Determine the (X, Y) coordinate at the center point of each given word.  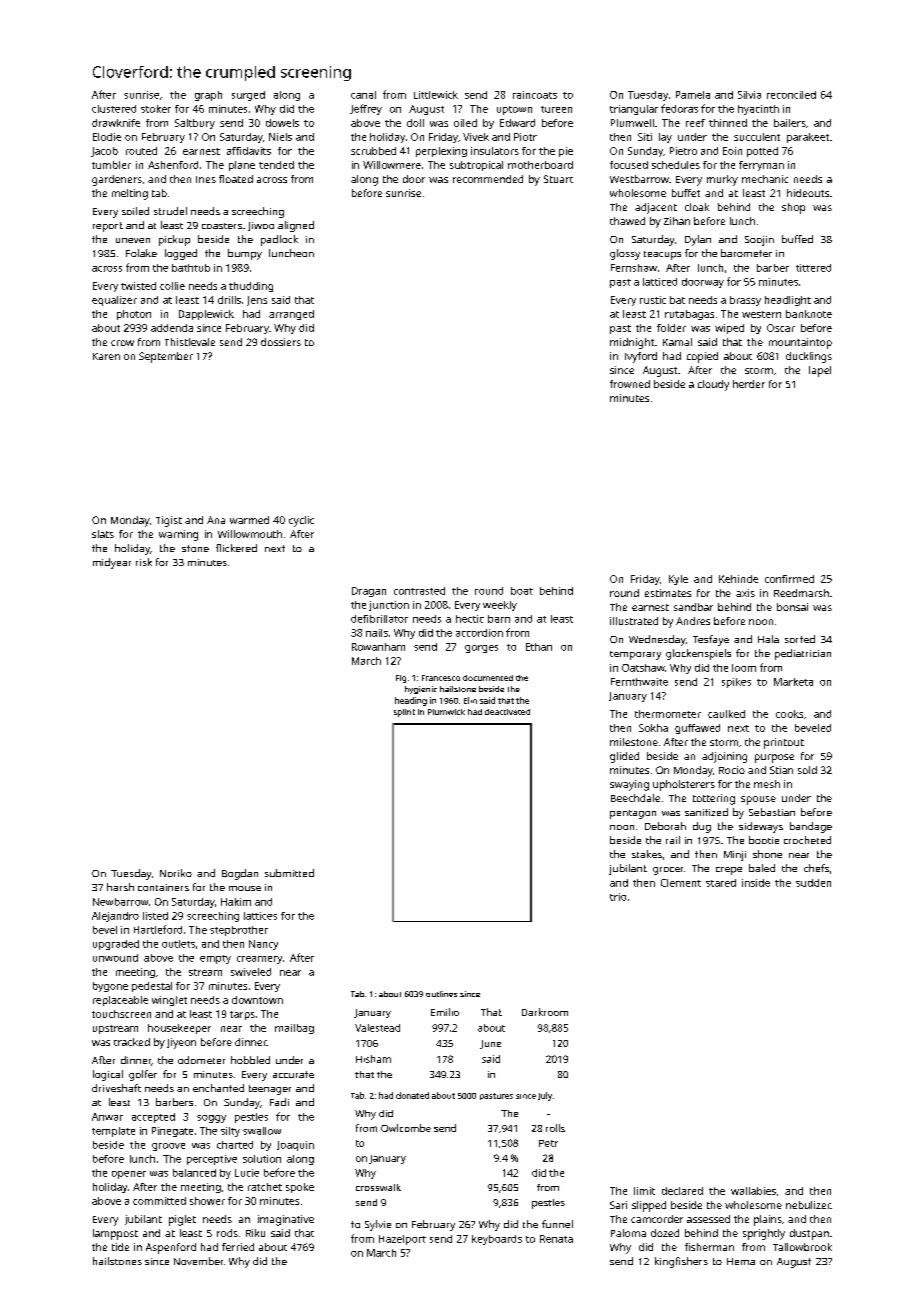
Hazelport (402, 1240)
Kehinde (738, 579)
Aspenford (171, 1248)
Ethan (539, 647)
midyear (112, 563)
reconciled (791, 95)
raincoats (535, 95)
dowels (282, 123)
